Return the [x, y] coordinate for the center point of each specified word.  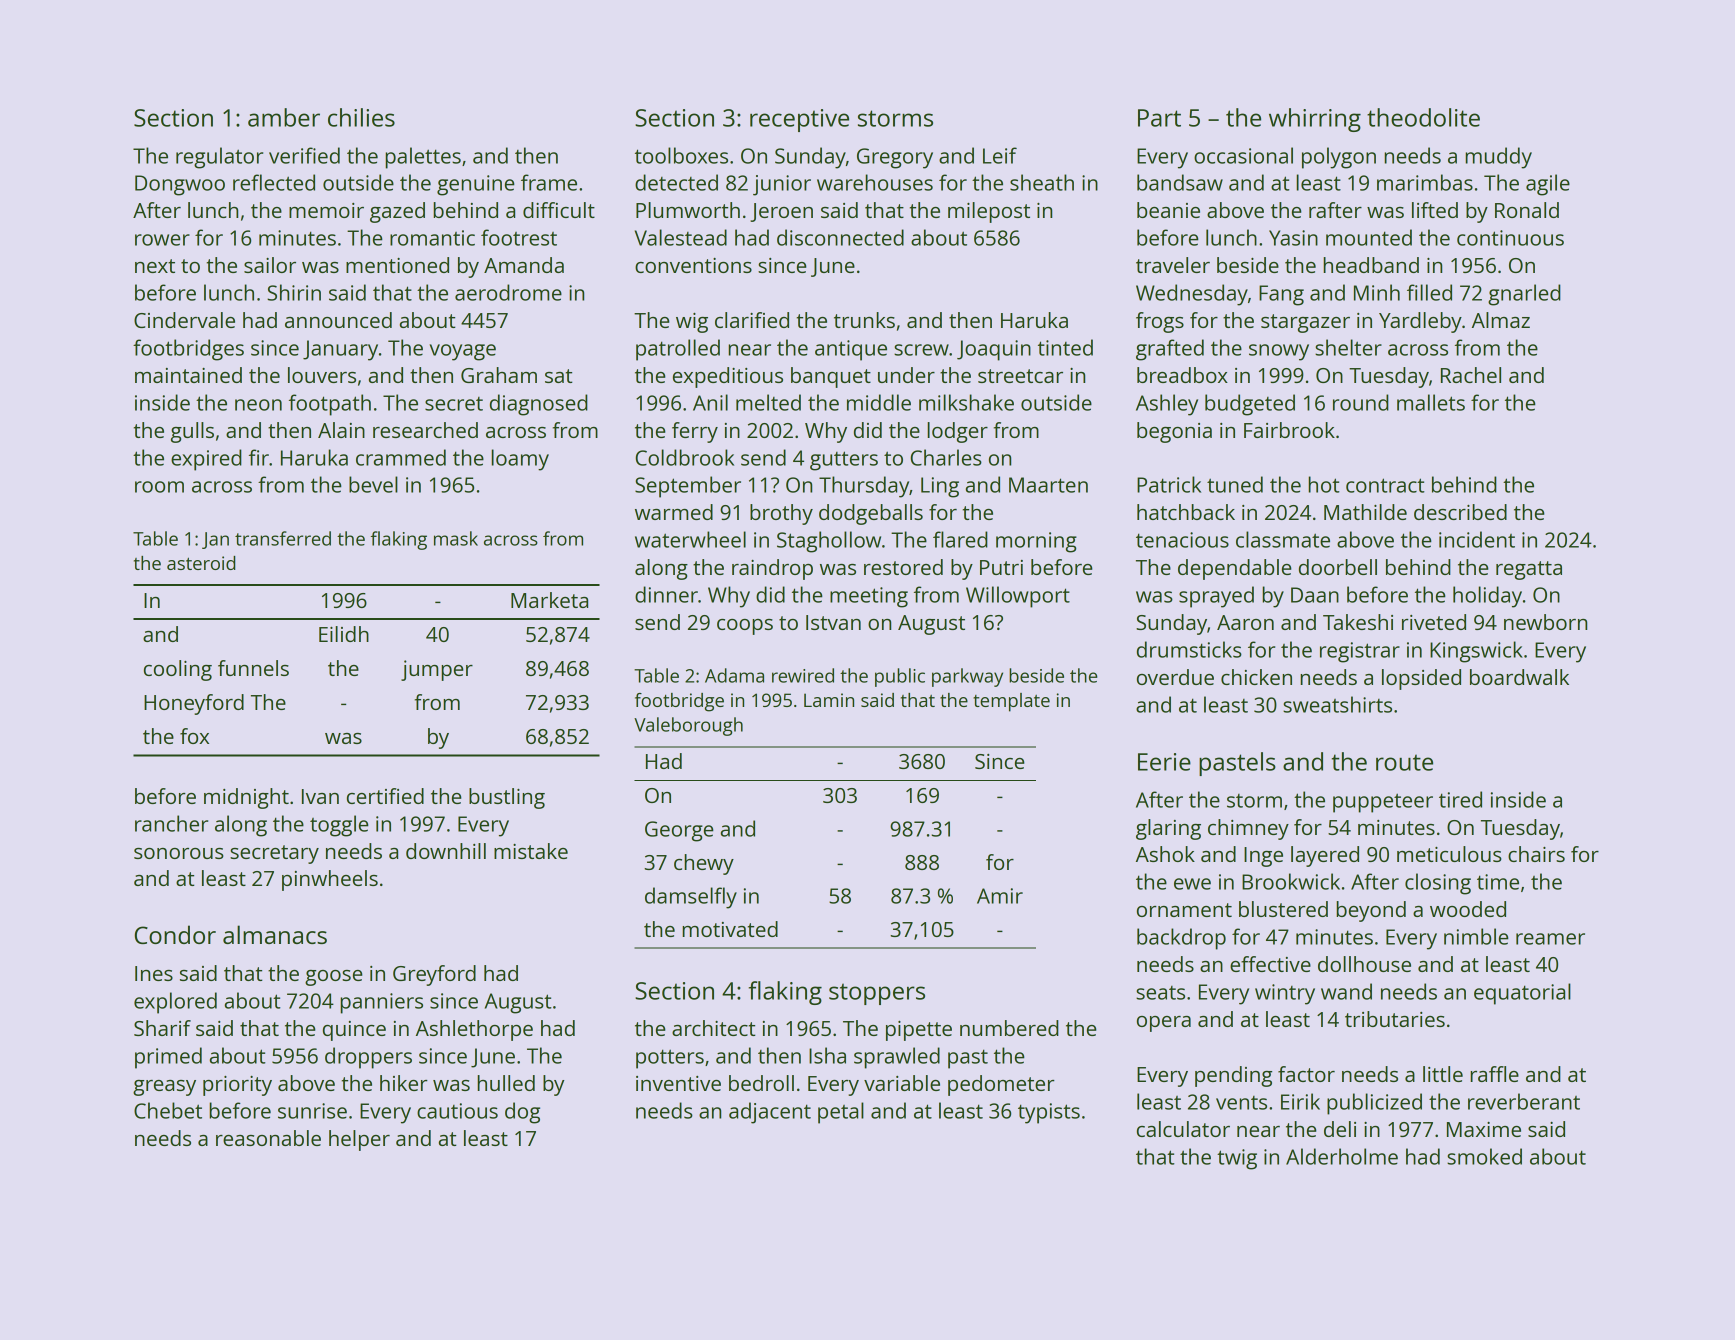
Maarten [1048, 485]
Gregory [895, 158]
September [688, 487]
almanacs [275, 934]
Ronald [1527, 210]
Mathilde [1365, 512]
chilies [361, 117]
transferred [283, 538]
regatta [1529, 570]
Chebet [168, 1110]
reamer [1550, 939]
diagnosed [539, 405]
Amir [1000, 896]
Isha [827, 1055]
